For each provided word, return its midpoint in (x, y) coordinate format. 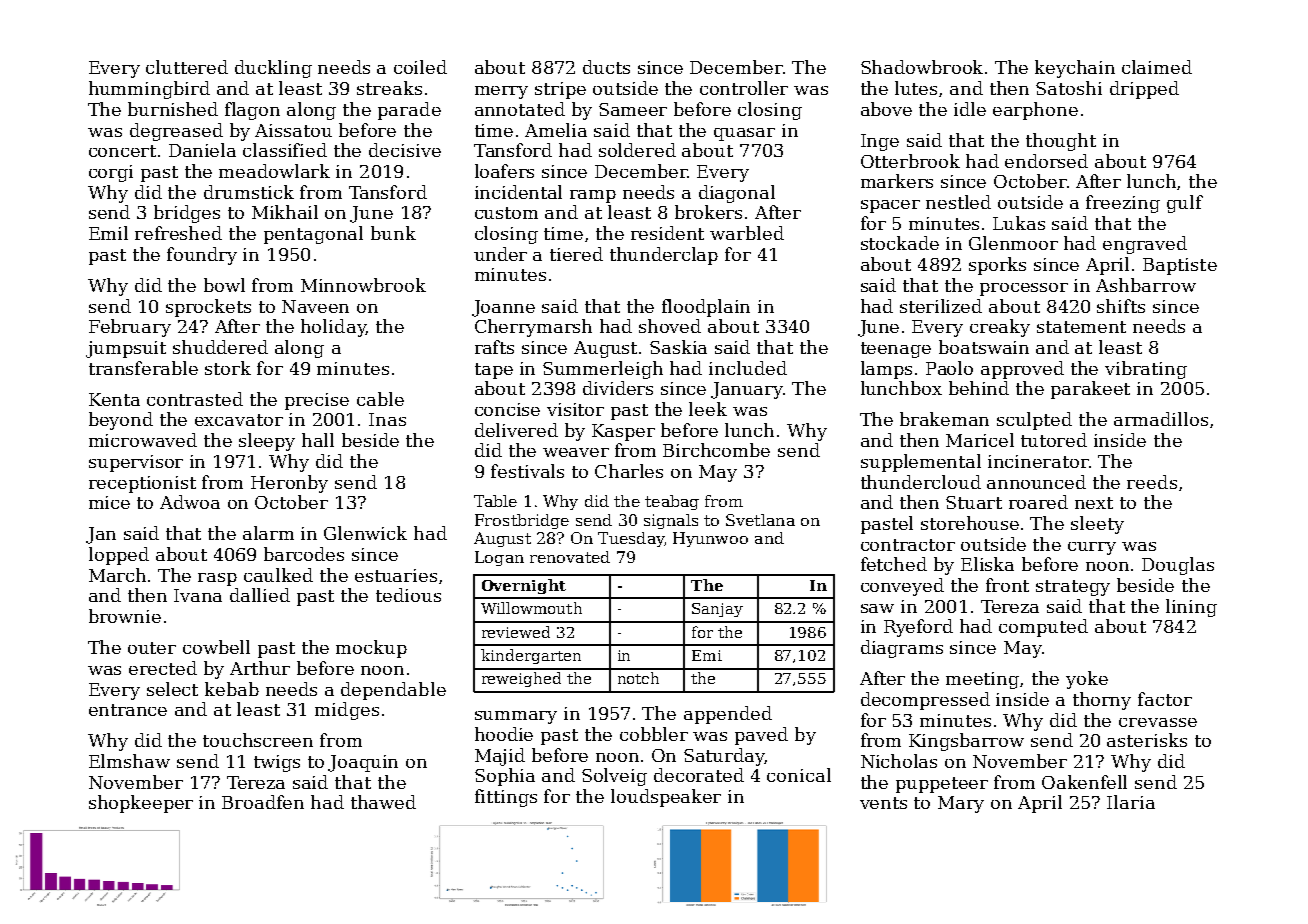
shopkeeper (141, 804)
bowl (224, 285)
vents (883, 803)
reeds (1152, 482)
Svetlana (760, 520)
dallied (260, 595)
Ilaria (1131, 802)
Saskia (678, 347)
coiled (420, 67)
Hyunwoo (710, 539)
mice (109, 502)
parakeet (1090, 390)
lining (1191, 608)
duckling (273, 69)
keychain (1075, 69)
